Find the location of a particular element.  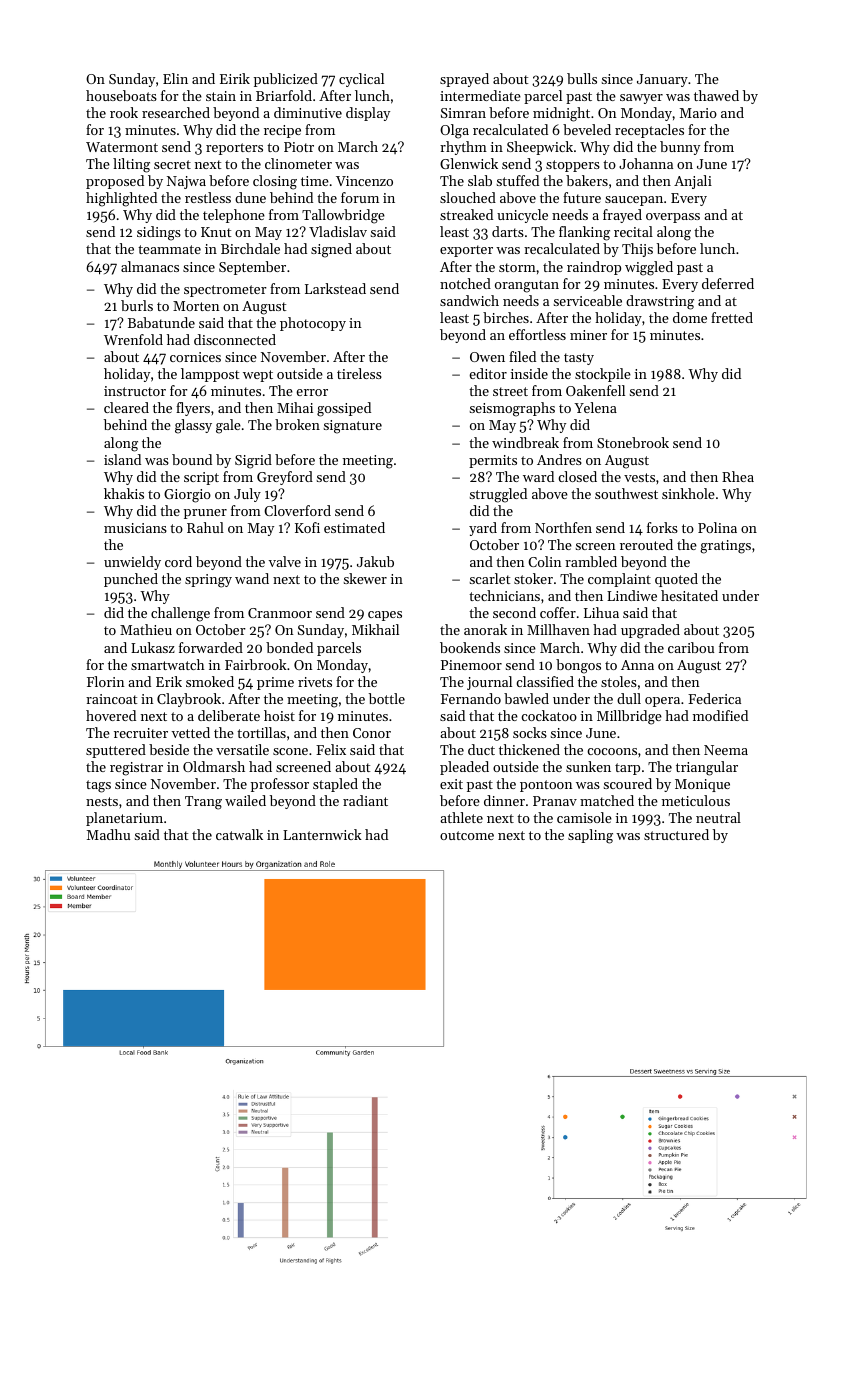

radiant is located at coordinates (365, 800).
